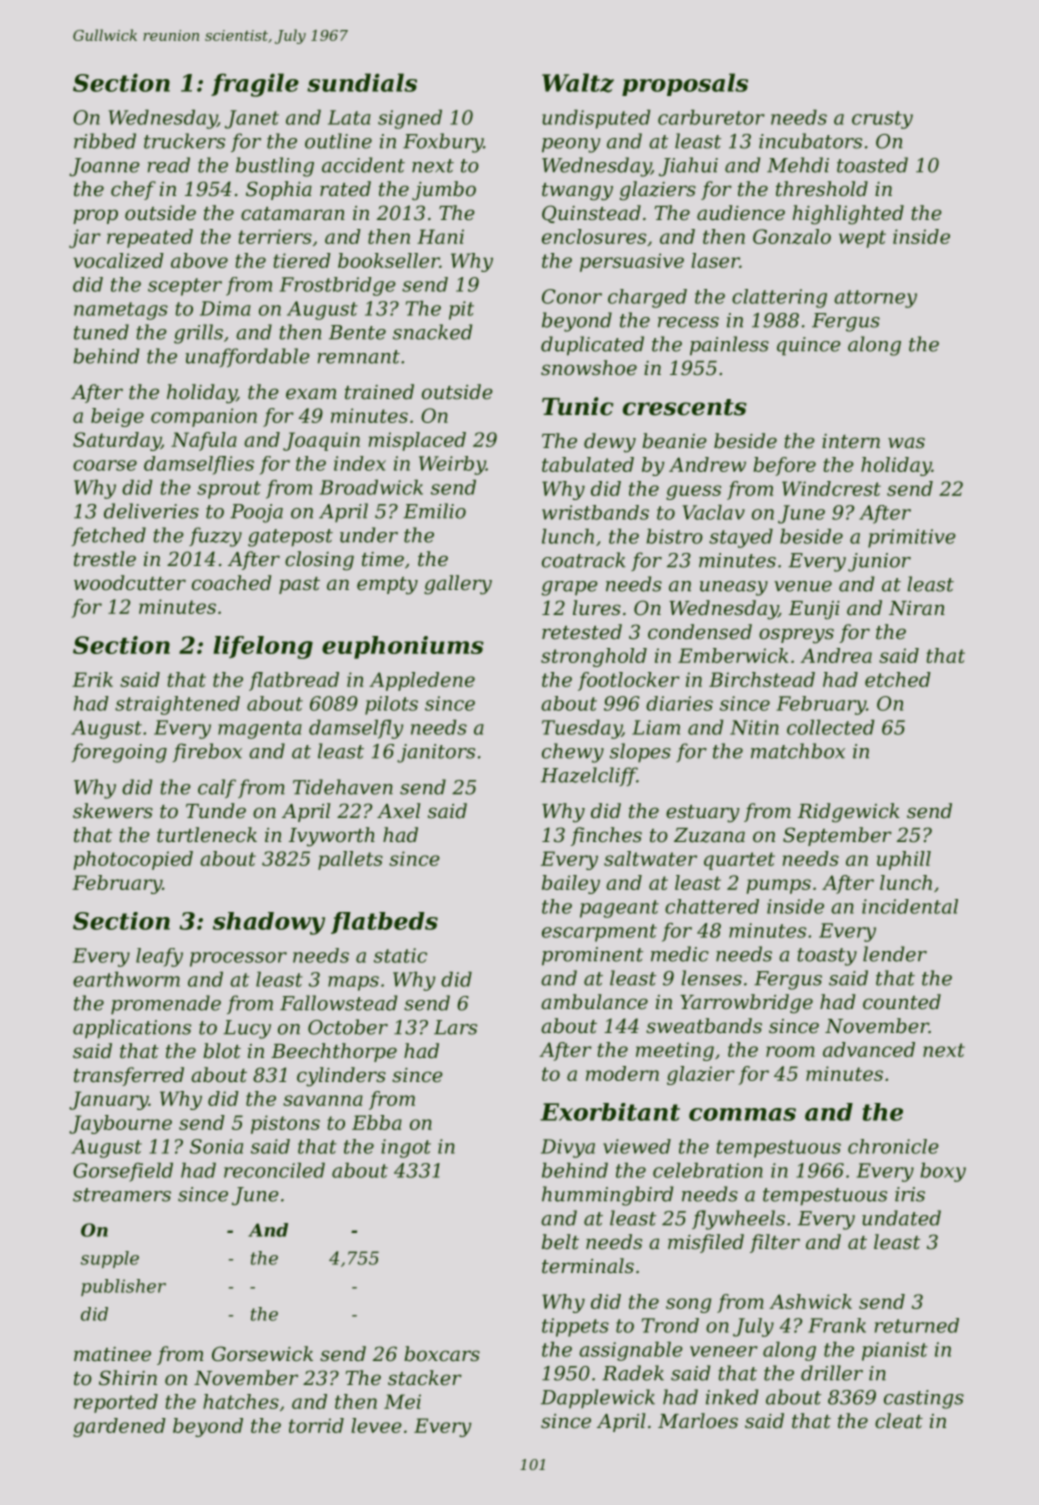  What do you see at coordinates (241, 1401) in the screenshot?
I see `hatches` at bounding box center [241, 1401].
